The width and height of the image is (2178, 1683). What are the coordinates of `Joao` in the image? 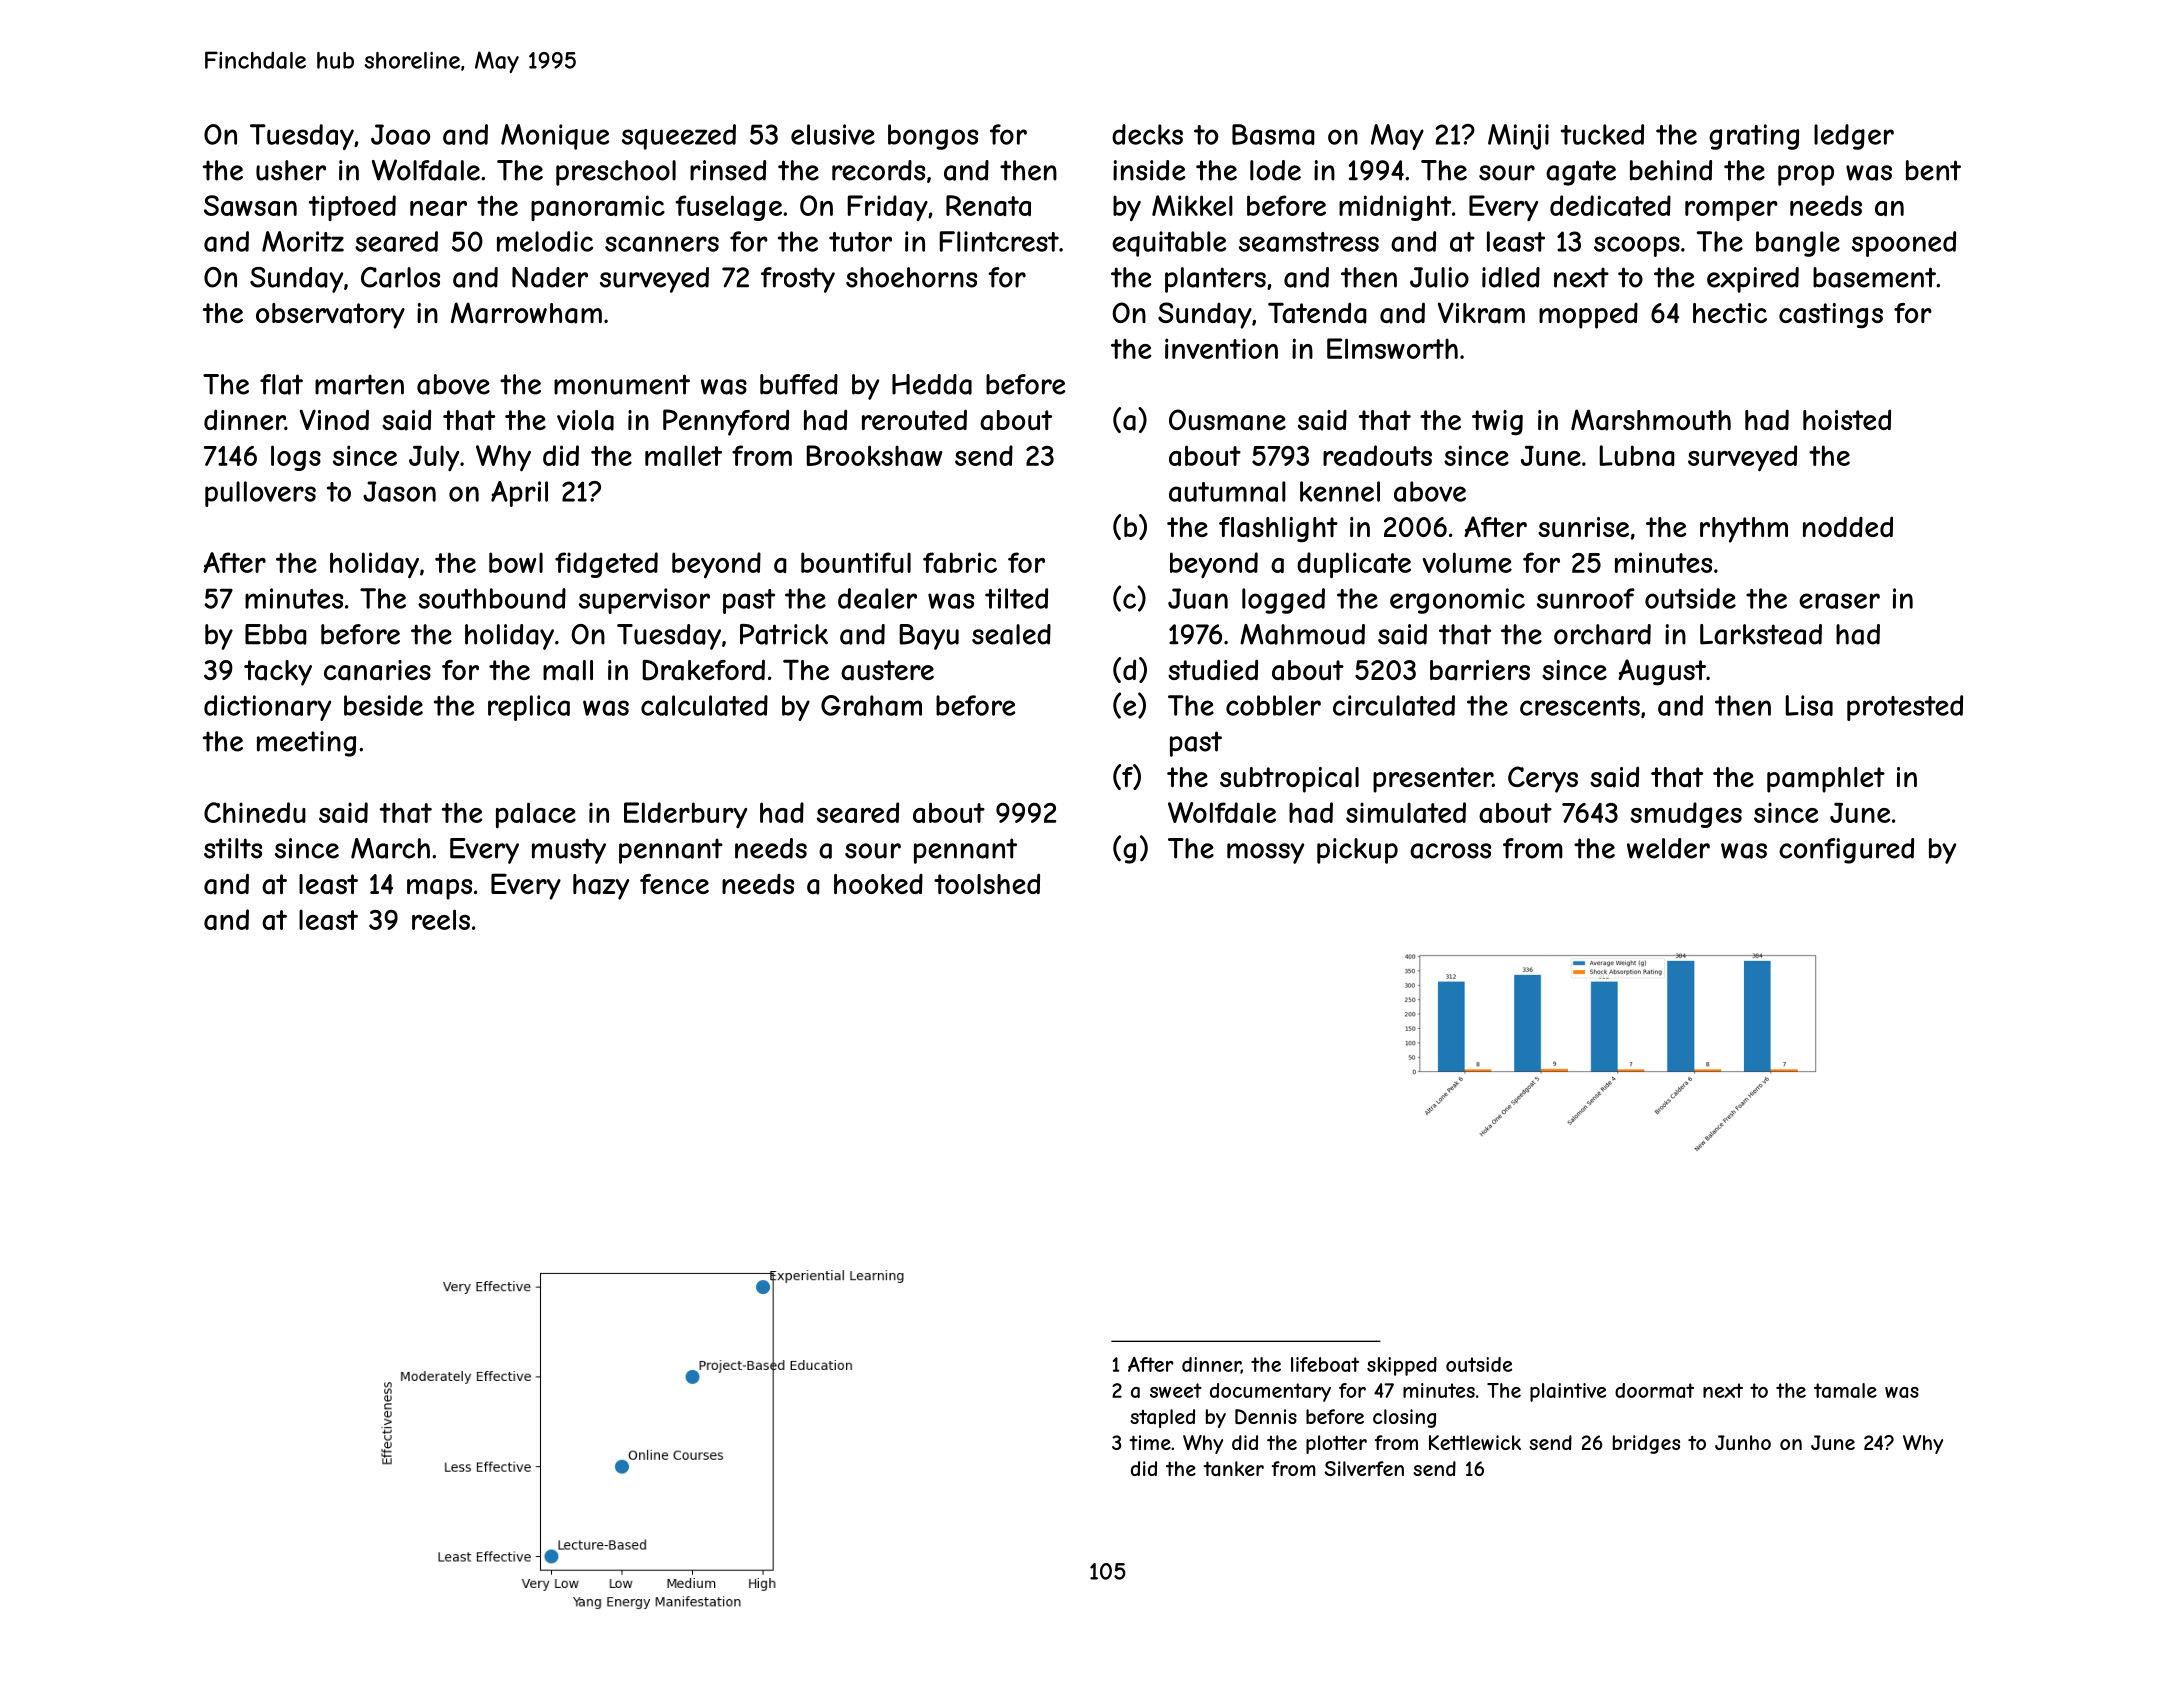 It's located at (400, 134).
